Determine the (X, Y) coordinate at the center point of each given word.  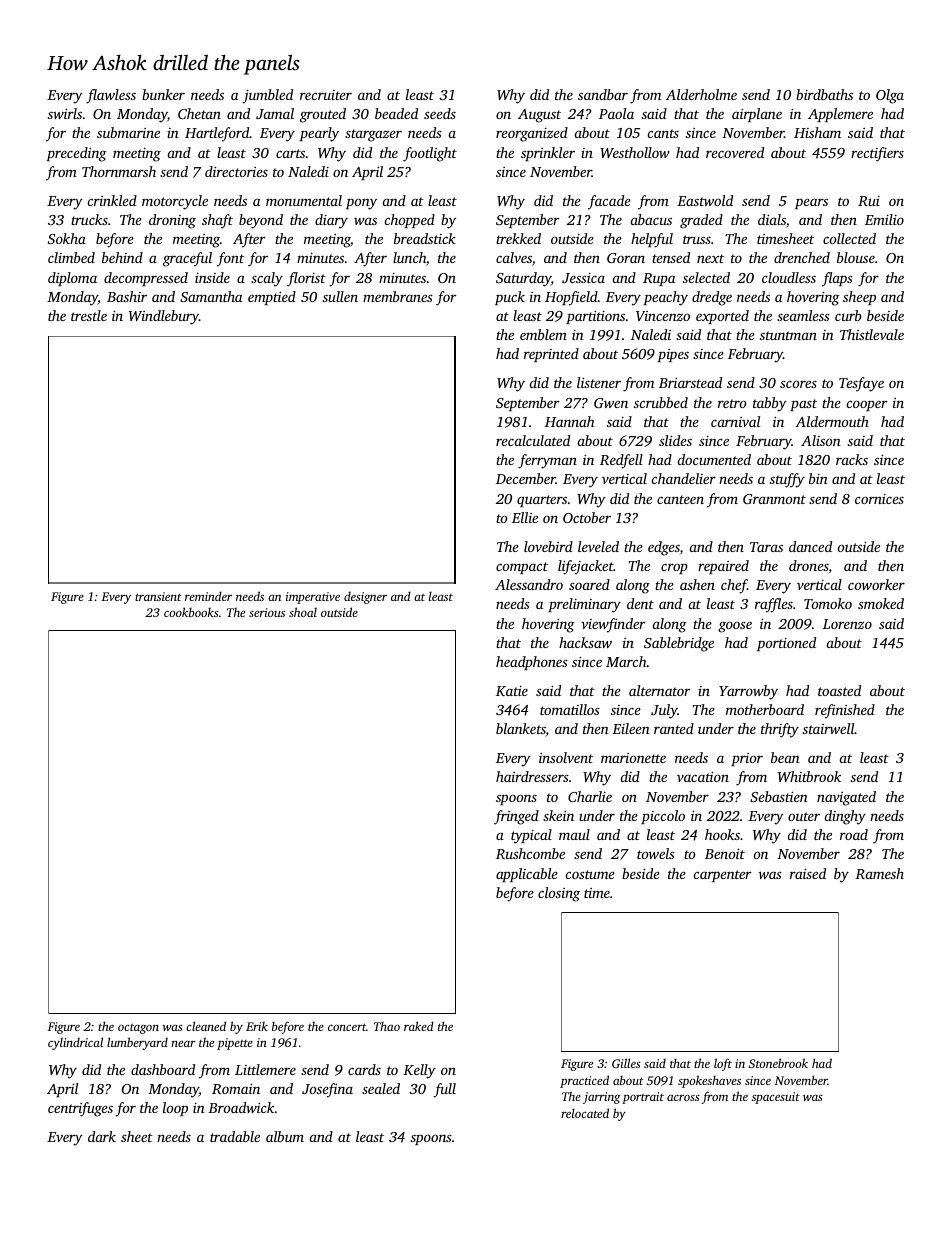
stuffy (787, 480)
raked (419, 1026)
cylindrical (75, 1043)
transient (158, 596)
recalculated (533, 440)
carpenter (722, 876)
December (526, 478)
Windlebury (164, 317)
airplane (757, 115)
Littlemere (265, 1069)
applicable (527, 875)
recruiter (326, 95)
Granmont (774, 499)
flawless (111, 96)
